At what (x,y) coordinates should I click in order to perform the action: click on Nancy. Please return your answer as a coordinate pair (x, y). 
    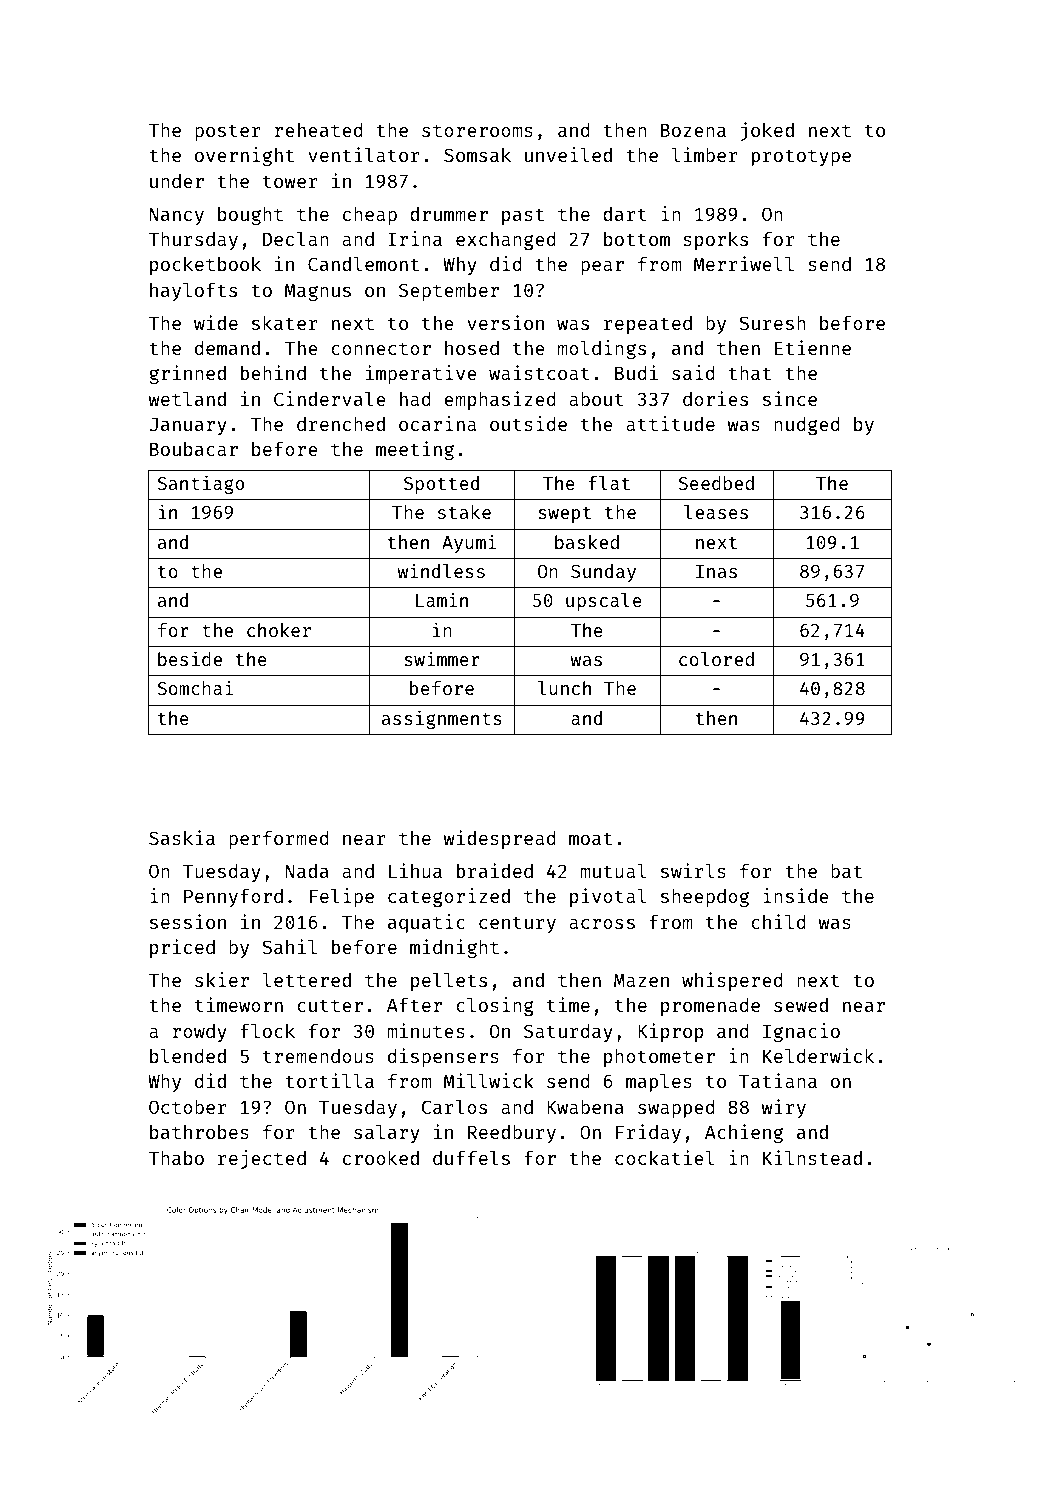
    Looking at the image, I should click on (177, 216).
